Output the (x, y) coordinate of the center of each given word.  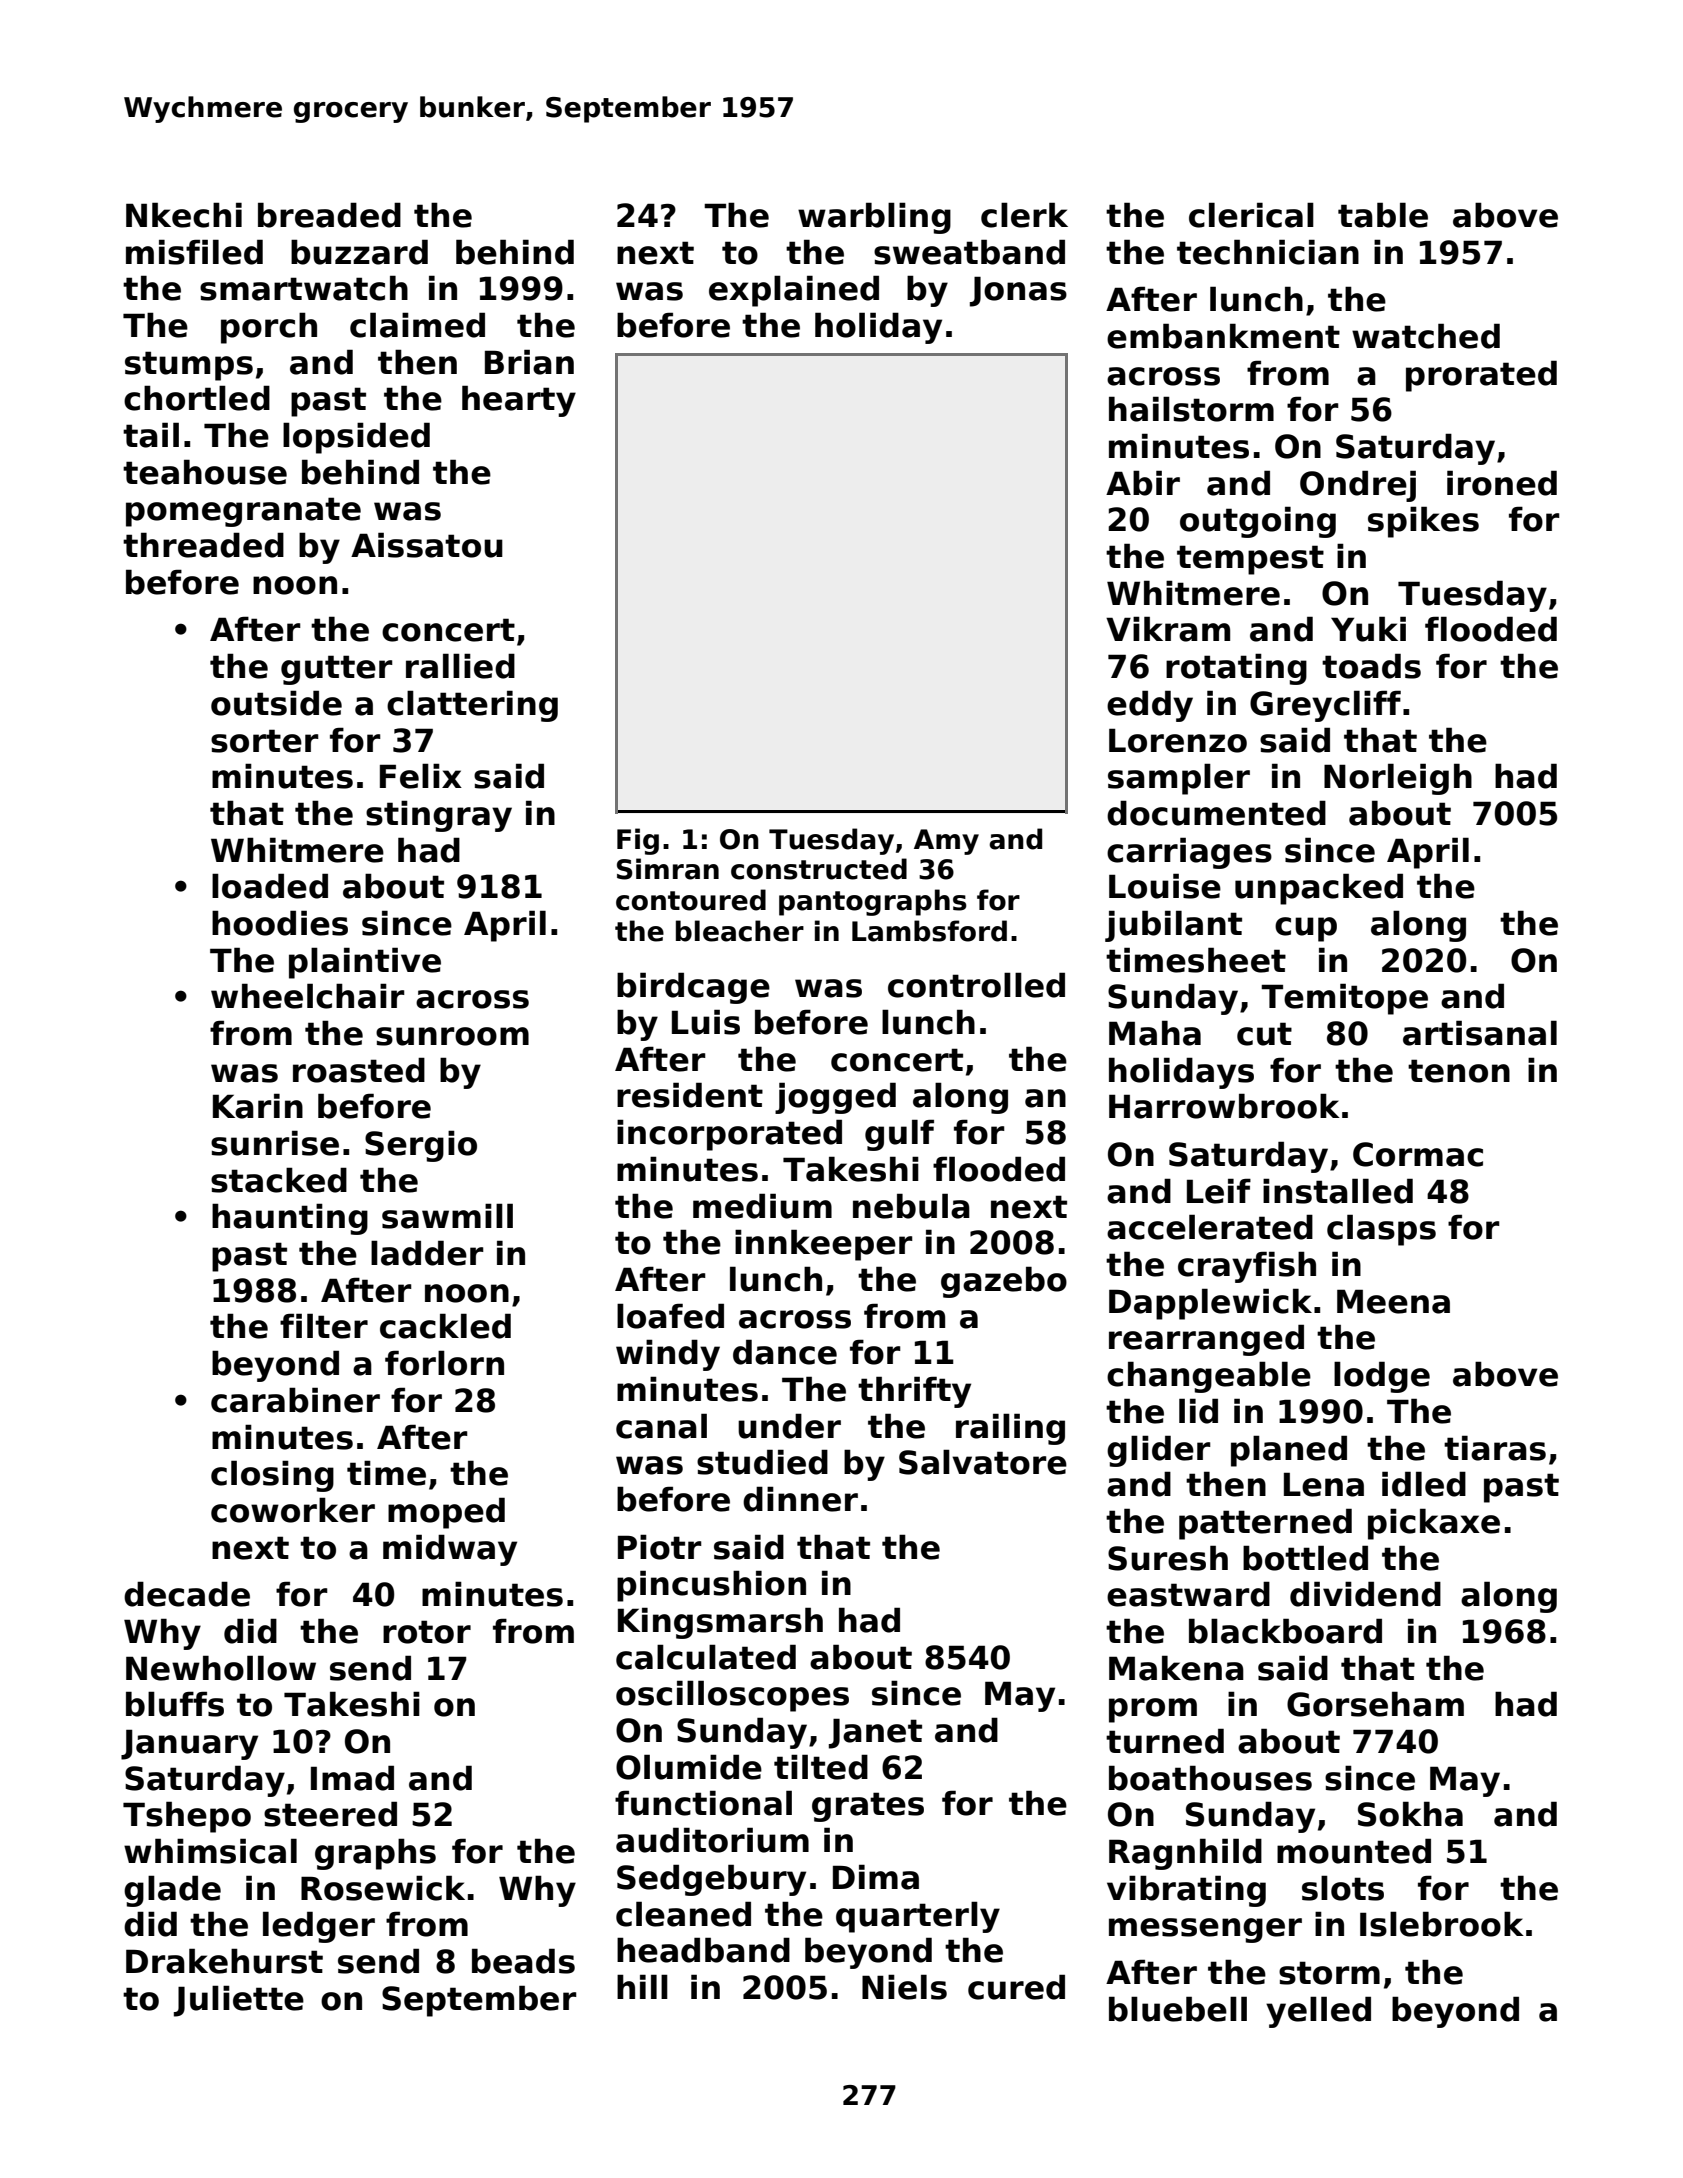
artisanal (1480, 1033)
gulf (899, 1135)
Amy (946, 842)
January (189, 1744)
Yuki (1368, 629)
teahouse (205, 472)
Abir (1143, 483)
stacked (279, 1180)
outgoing (1258, 522)
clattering (472, 706)
